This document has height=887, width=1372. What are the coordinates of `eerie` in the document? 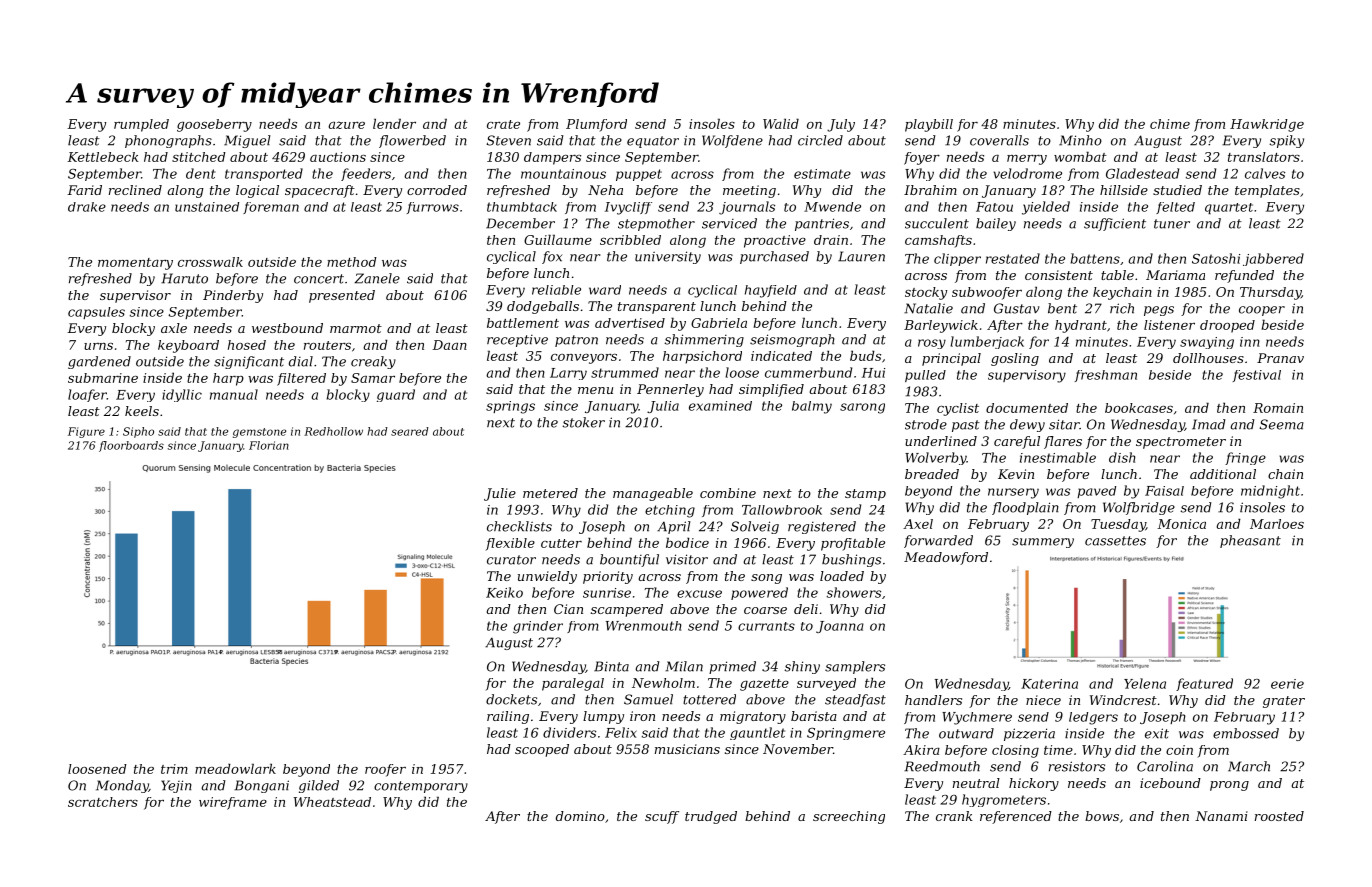 It's located at (1287, 684).
